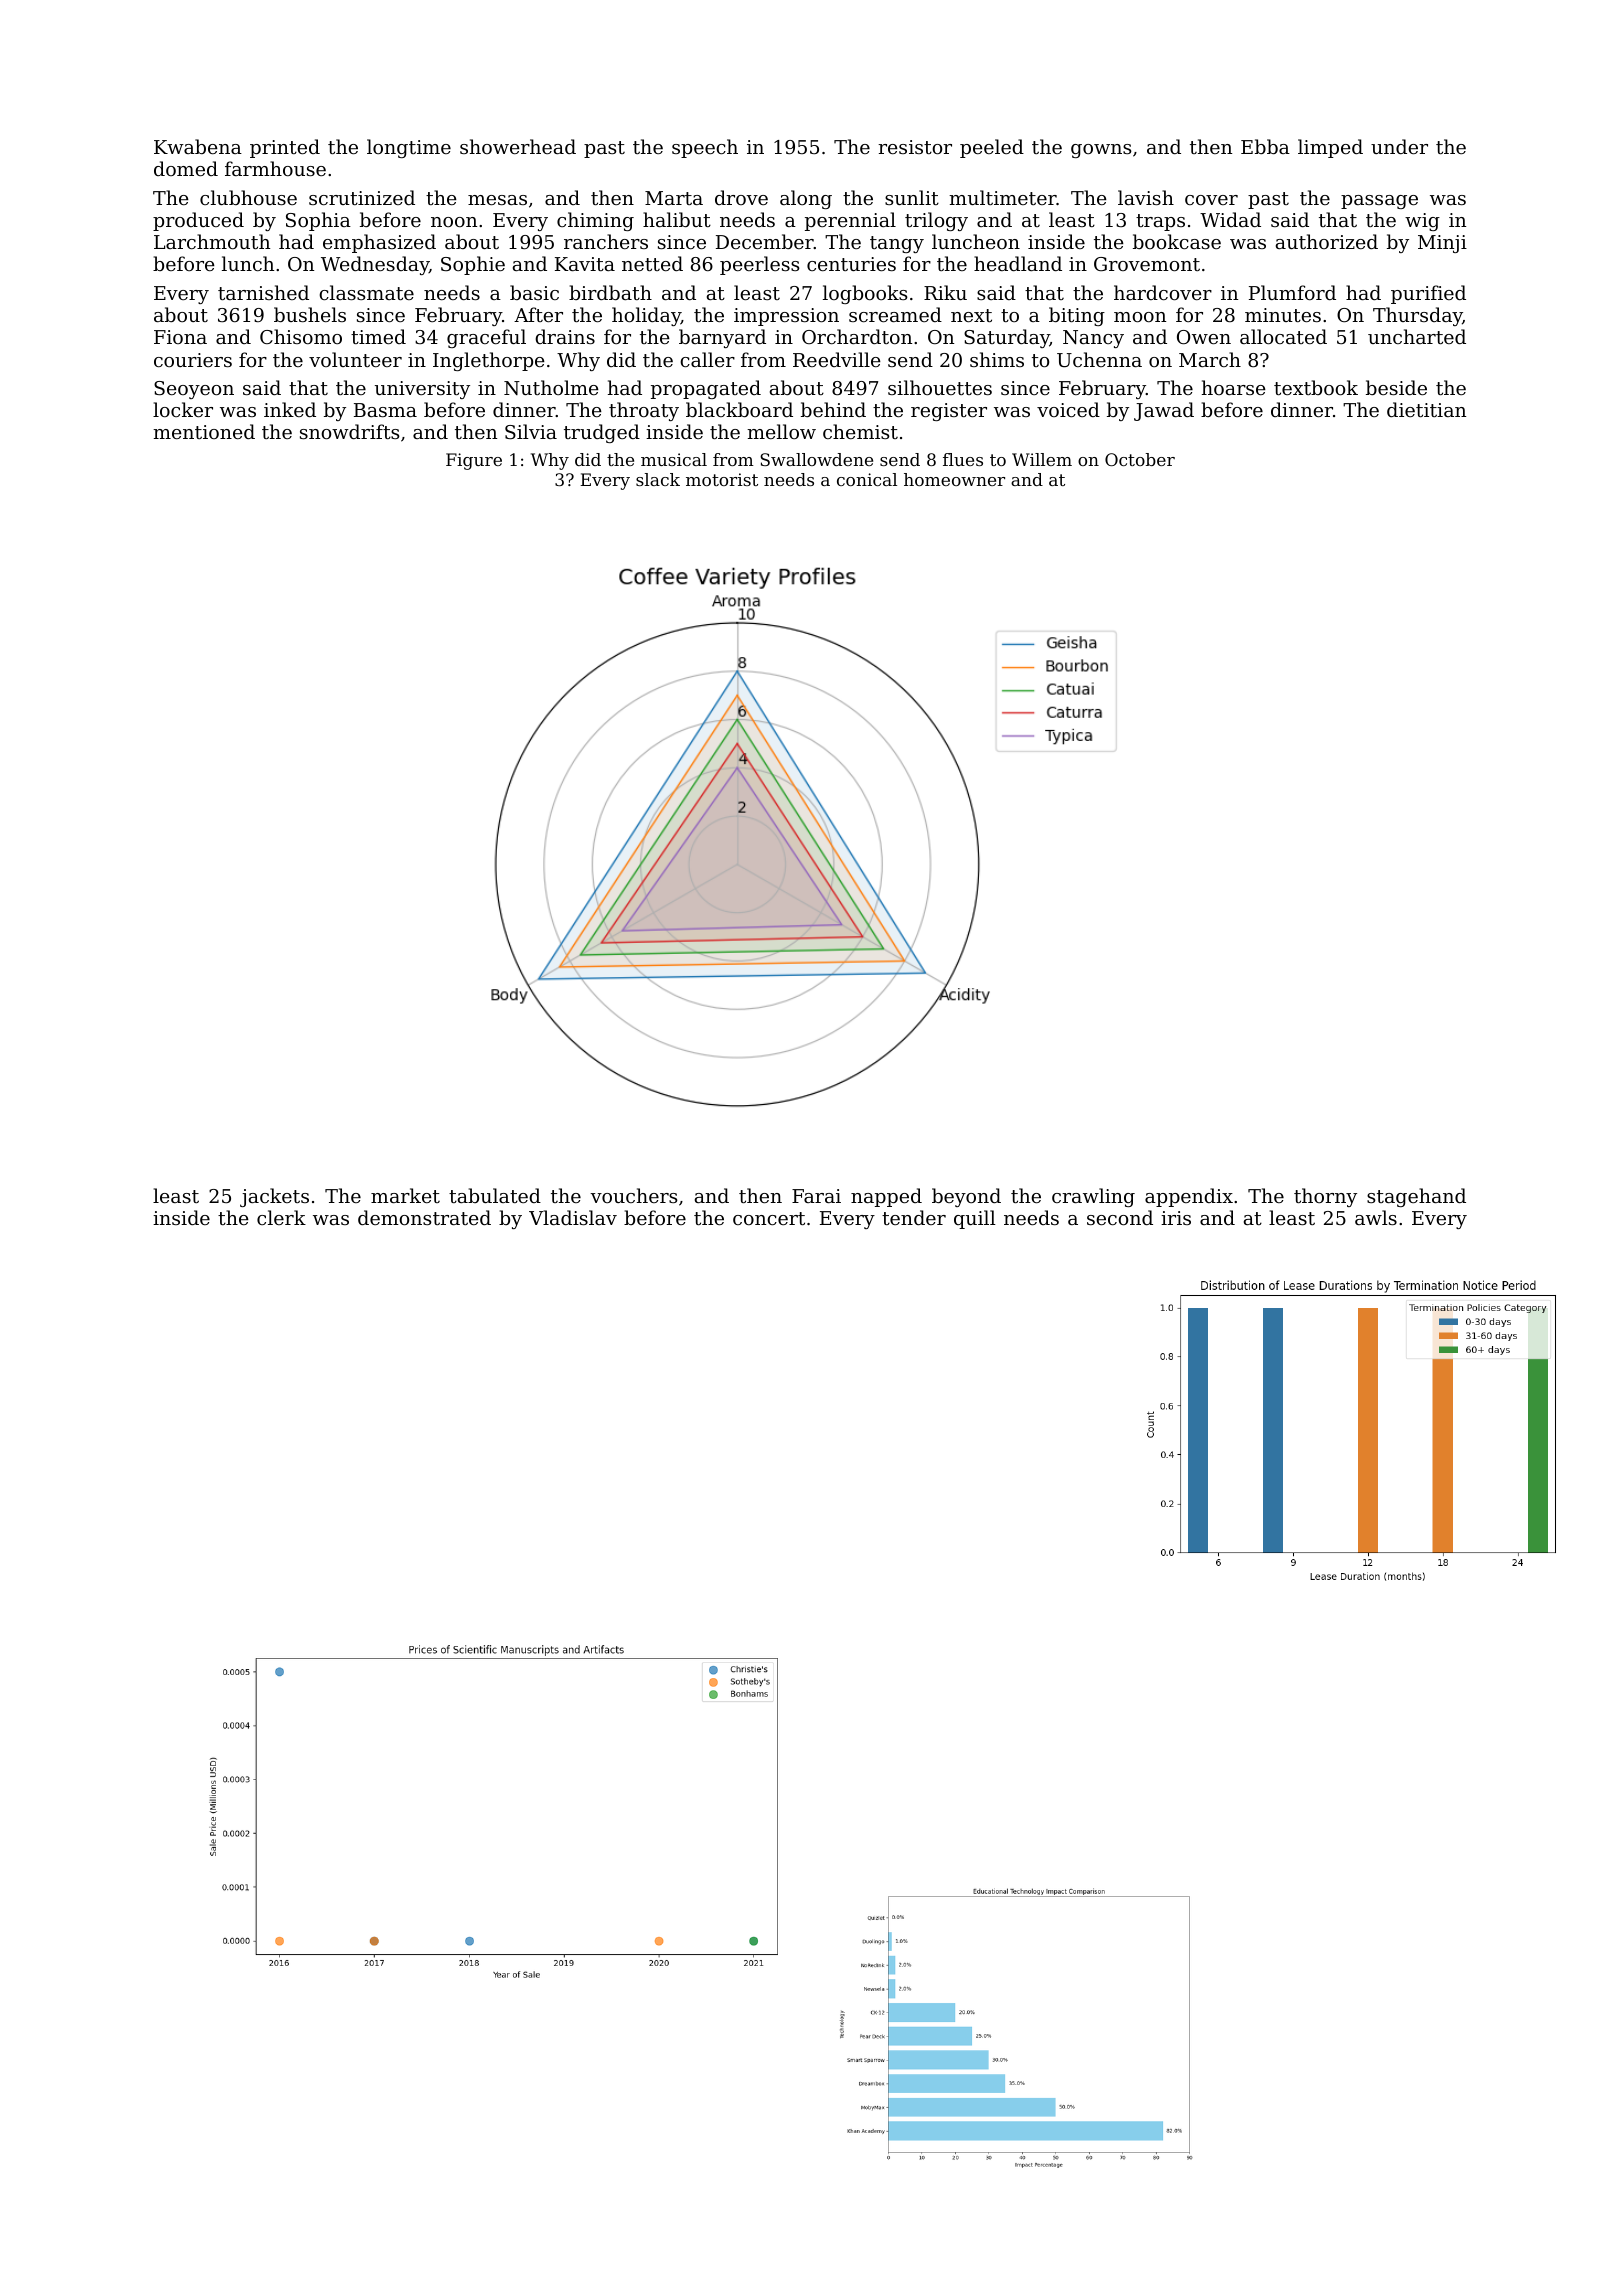  I want to click on printed, so click(285, 148).
